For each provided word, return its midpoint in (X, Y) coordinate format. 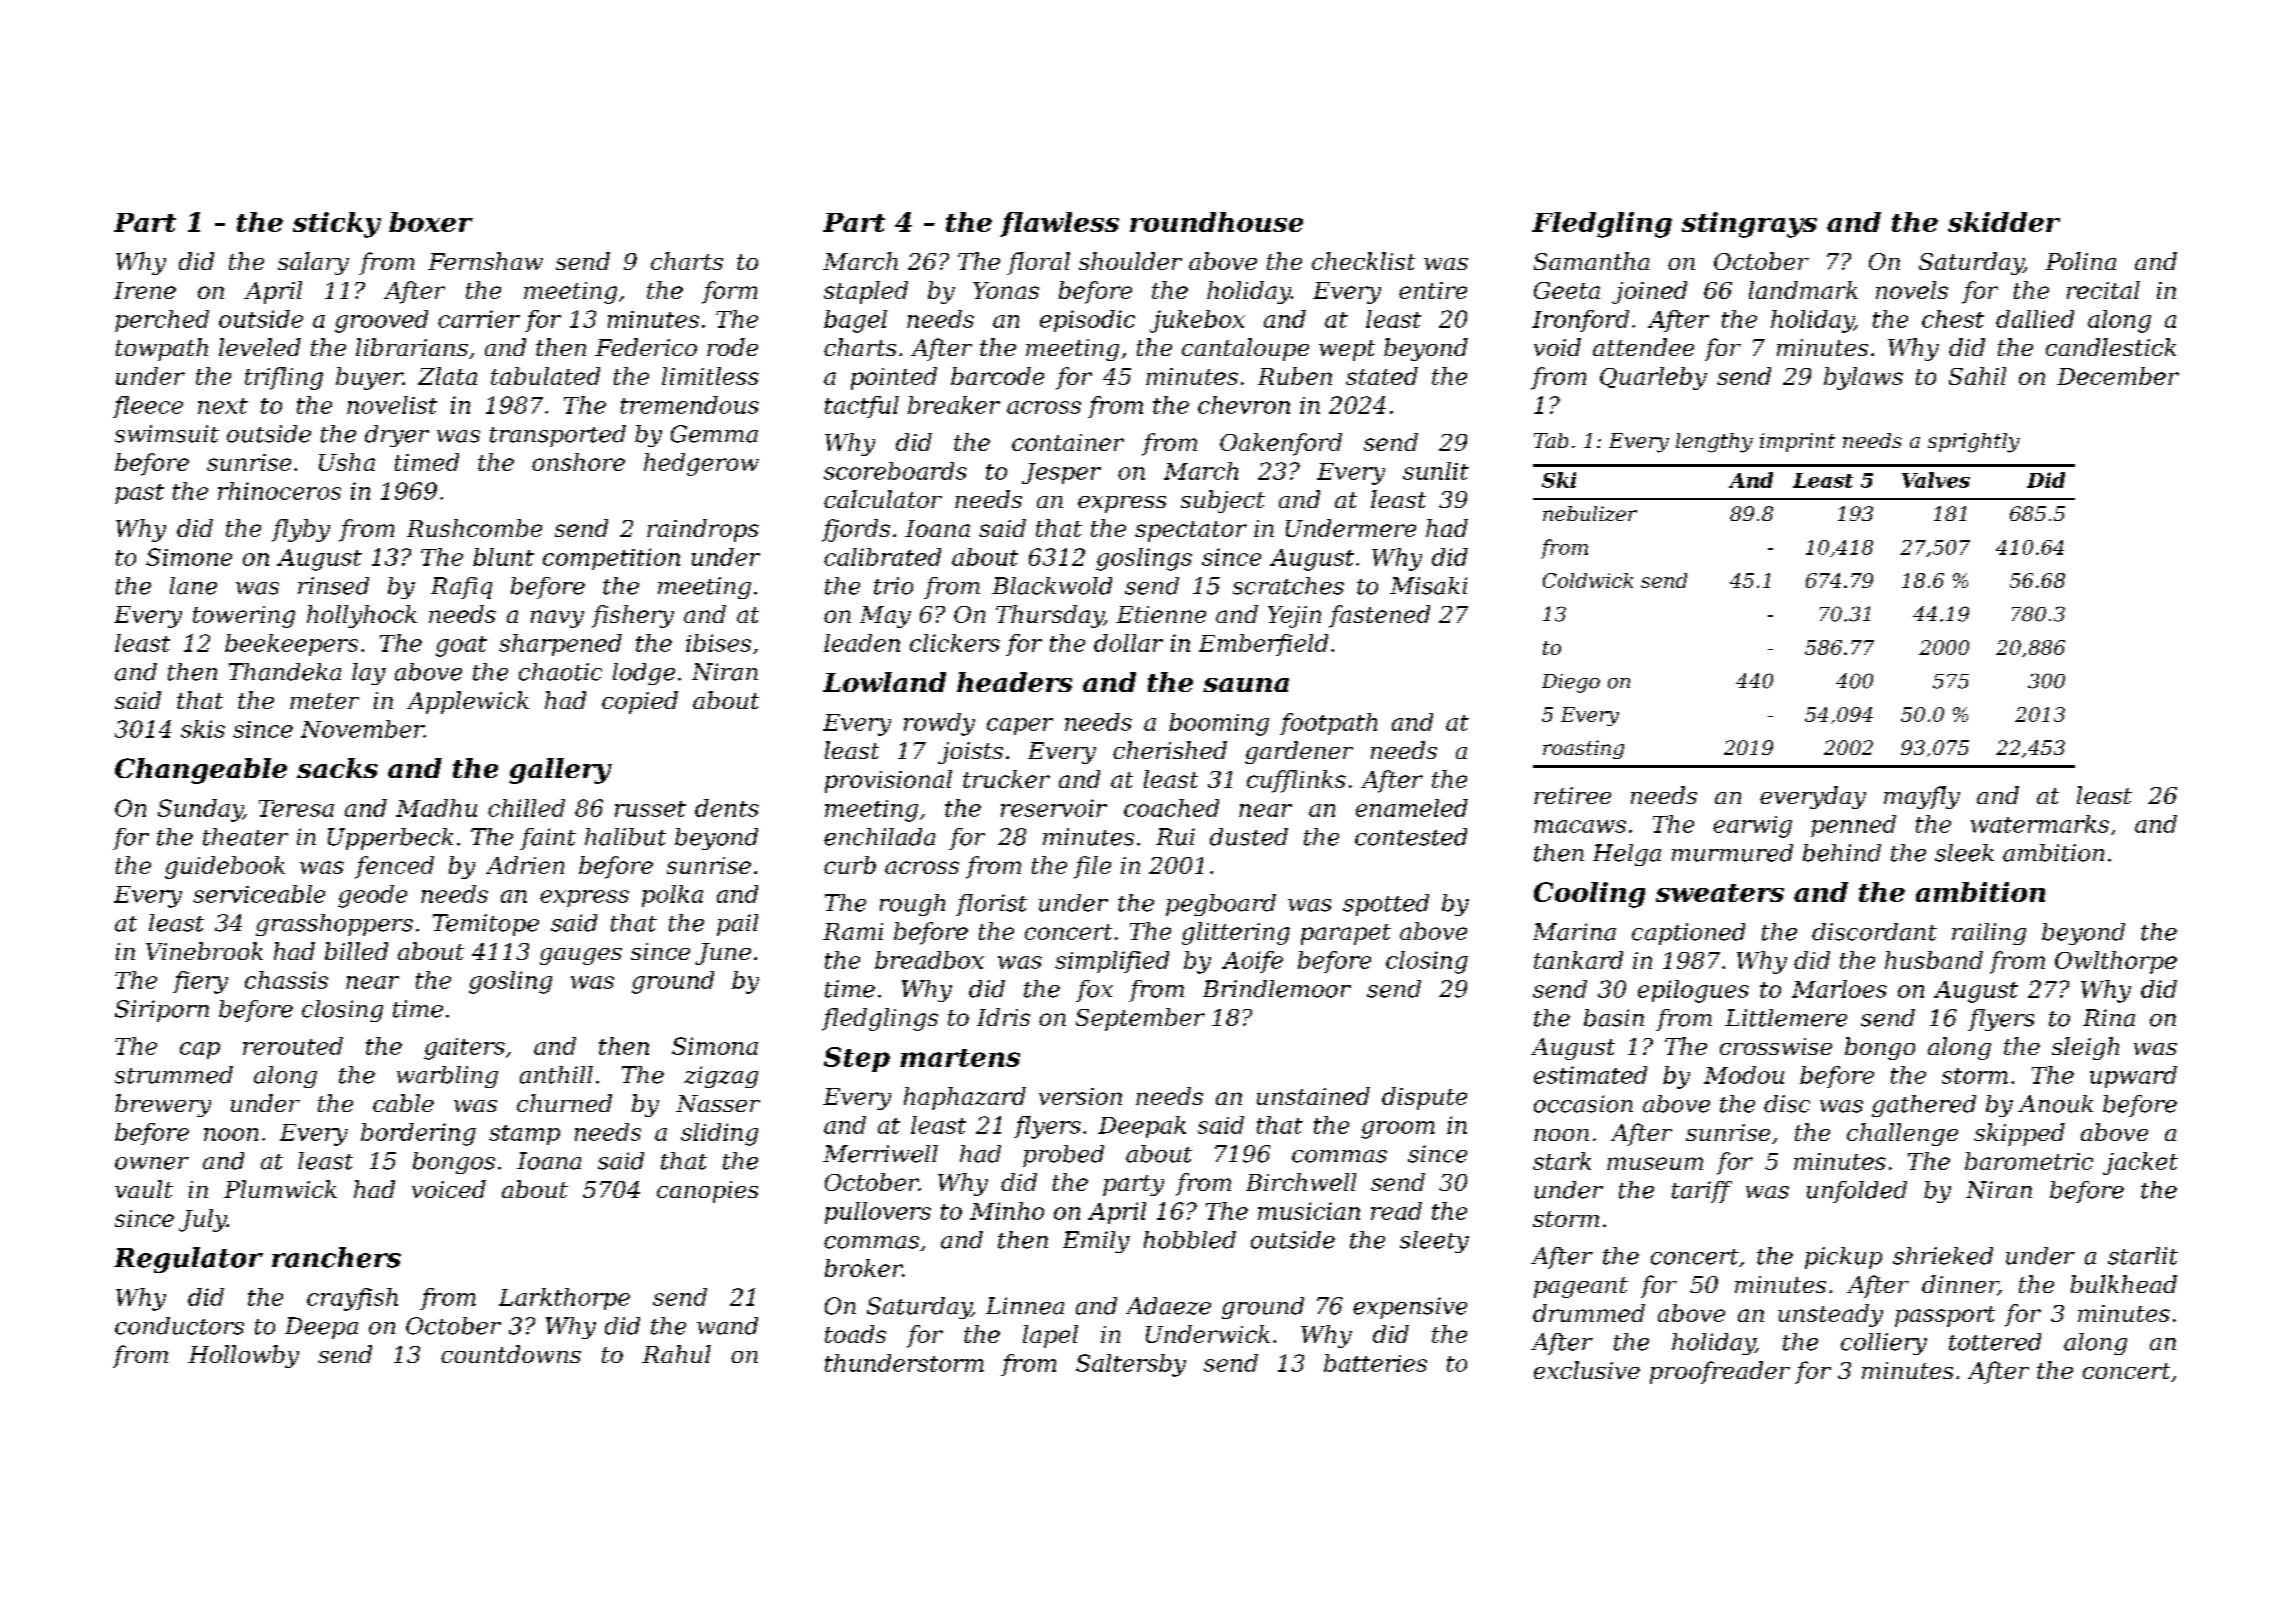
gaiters (464, 1049)
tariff (1702, 1192)
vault (144, 1189)
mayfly (1922, 797)
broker (863, 1268)
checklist (1363, 261)
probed (1063, 1156)
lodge (644, 674)
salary (313, 263)
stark (1562, 1161)
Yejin (1294, 617)
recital (2103, 290)
